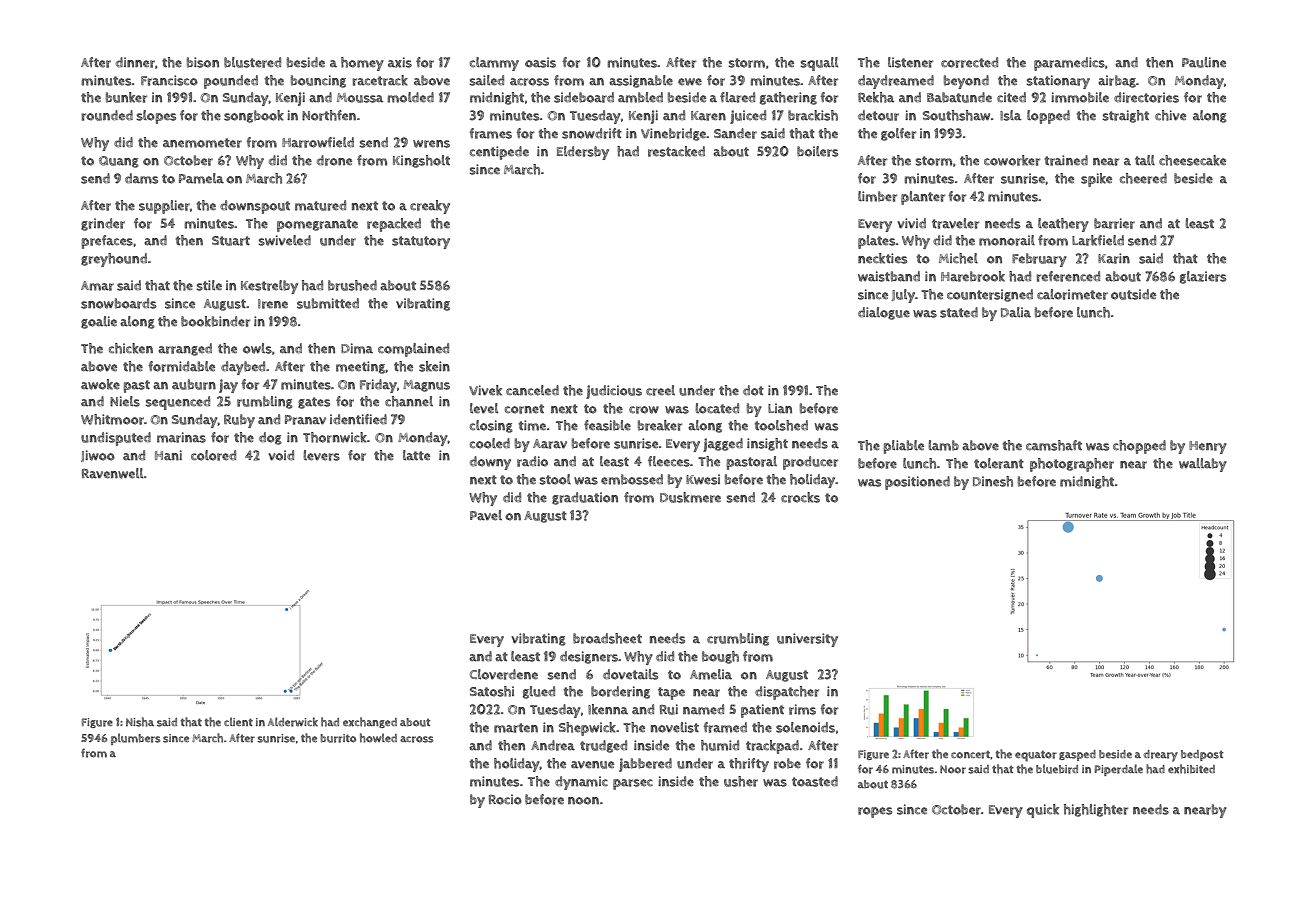  I want to click on Amar, so click(97, 286).
